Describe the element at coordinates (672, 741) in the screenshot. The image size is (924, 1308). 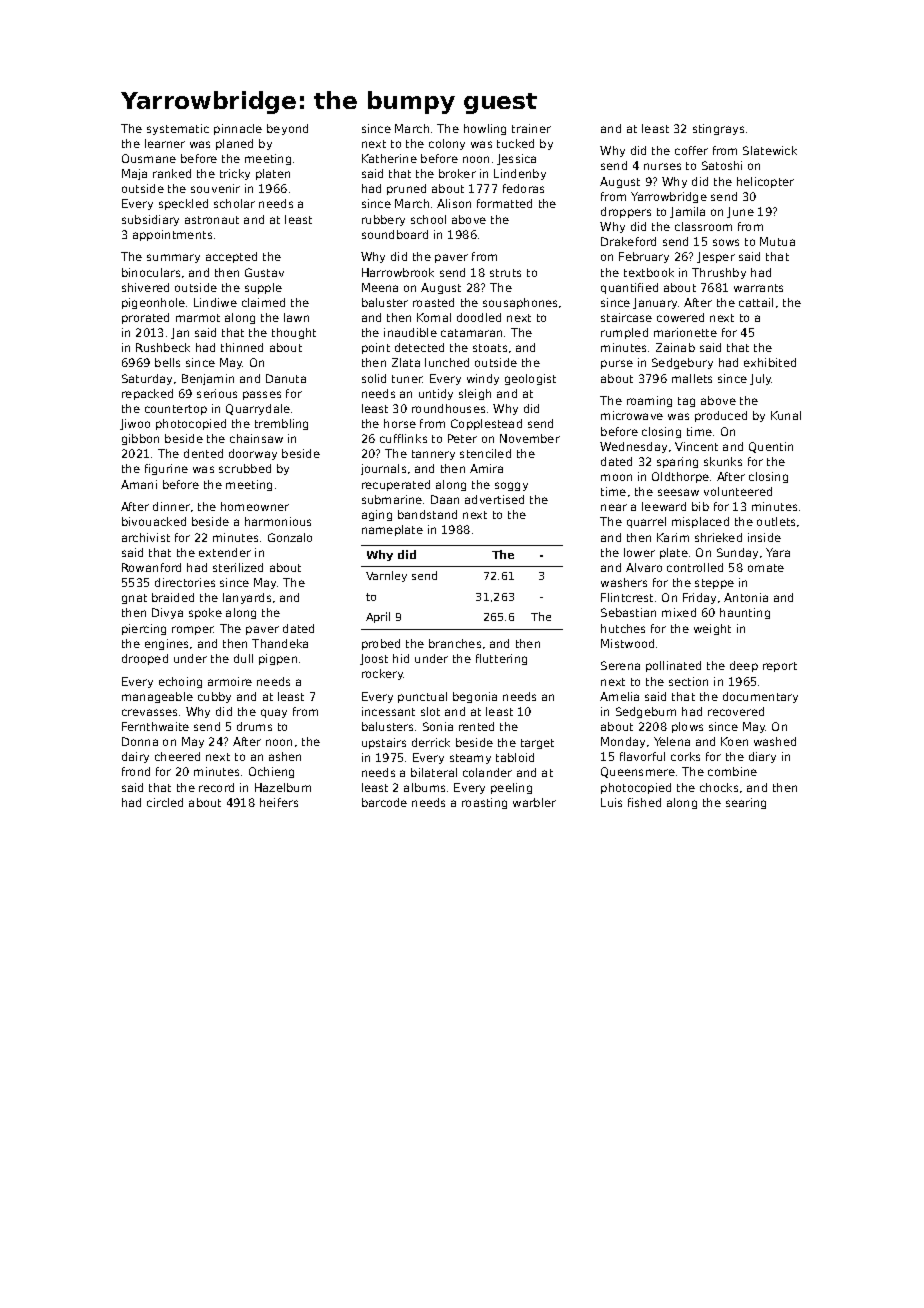
I see `Yelena` at that location.
